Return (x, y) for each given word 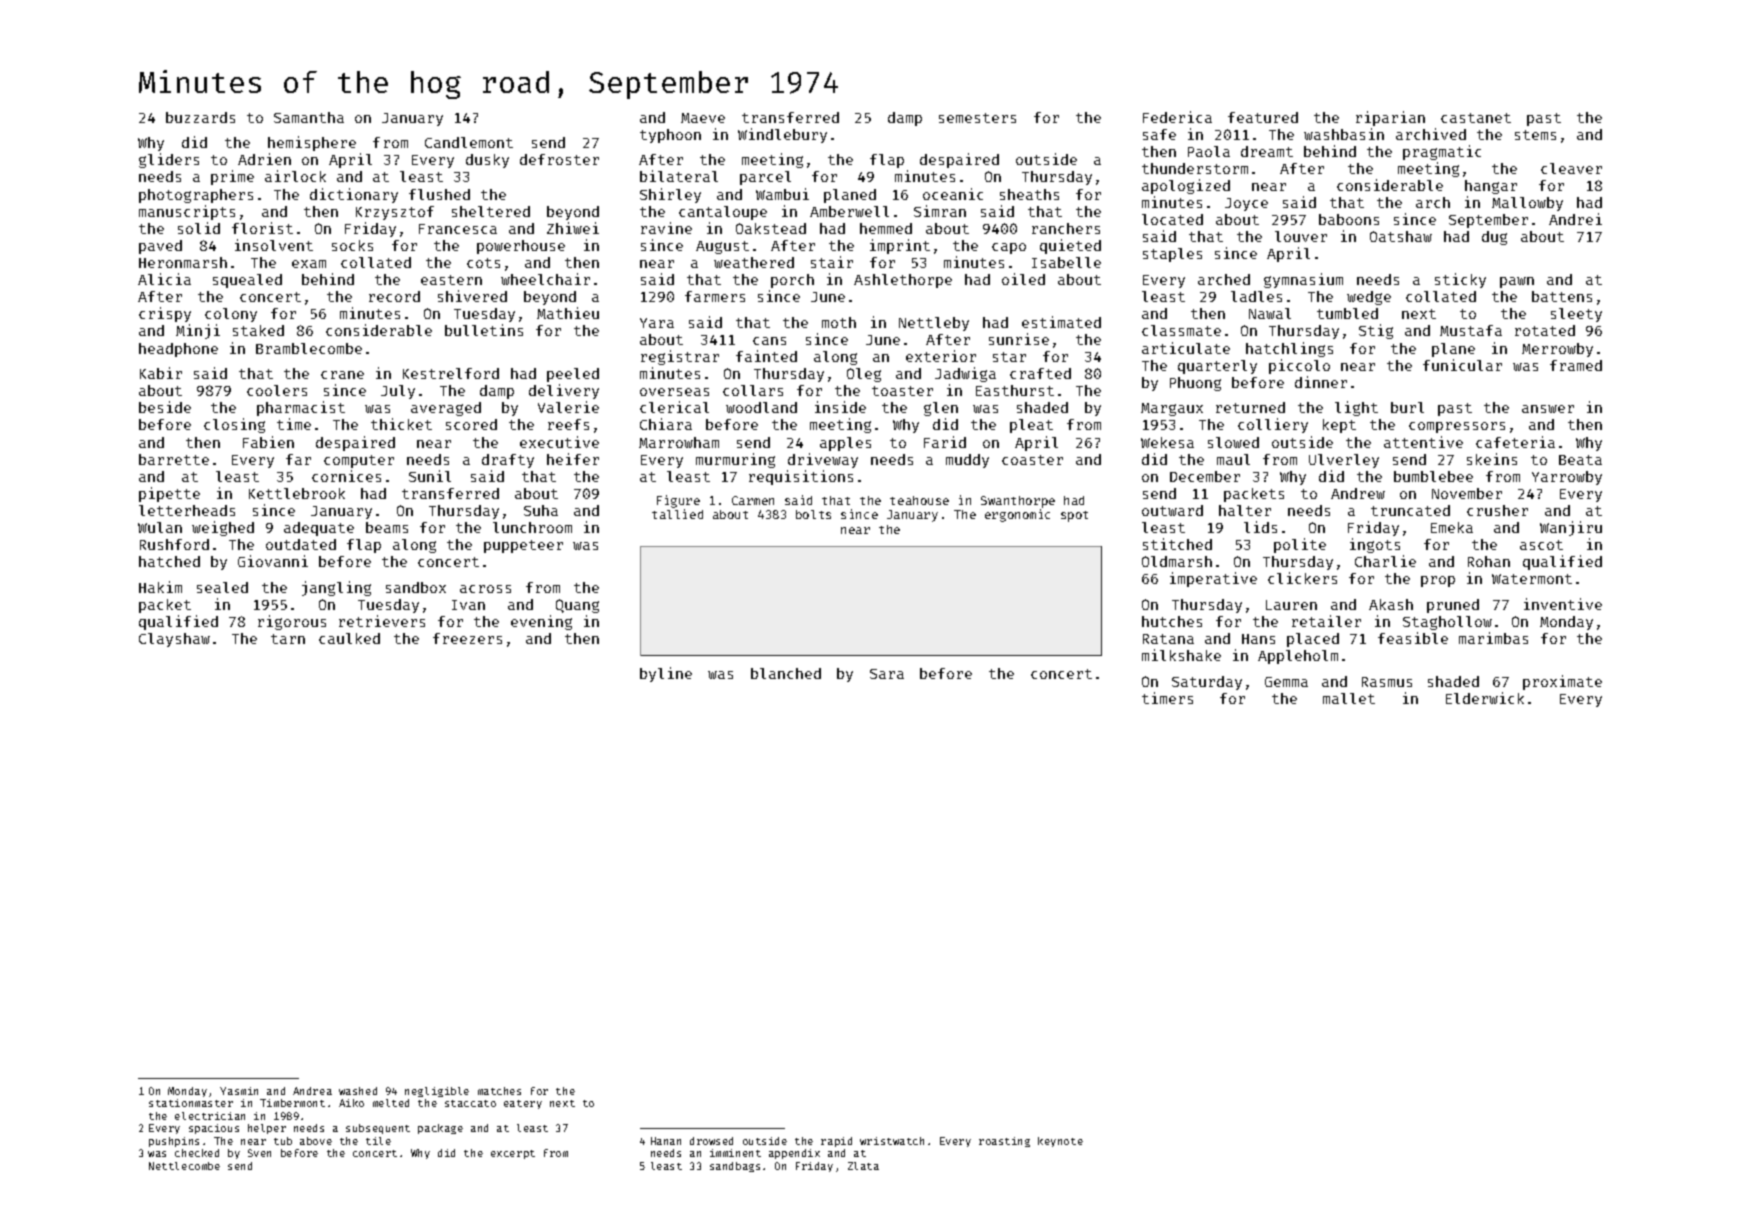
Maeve (703, 118)
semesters (977, 118)
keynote (1060, 1142)
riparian (1390, 118)
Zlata (863, 1166)
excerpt (513, 1154)
